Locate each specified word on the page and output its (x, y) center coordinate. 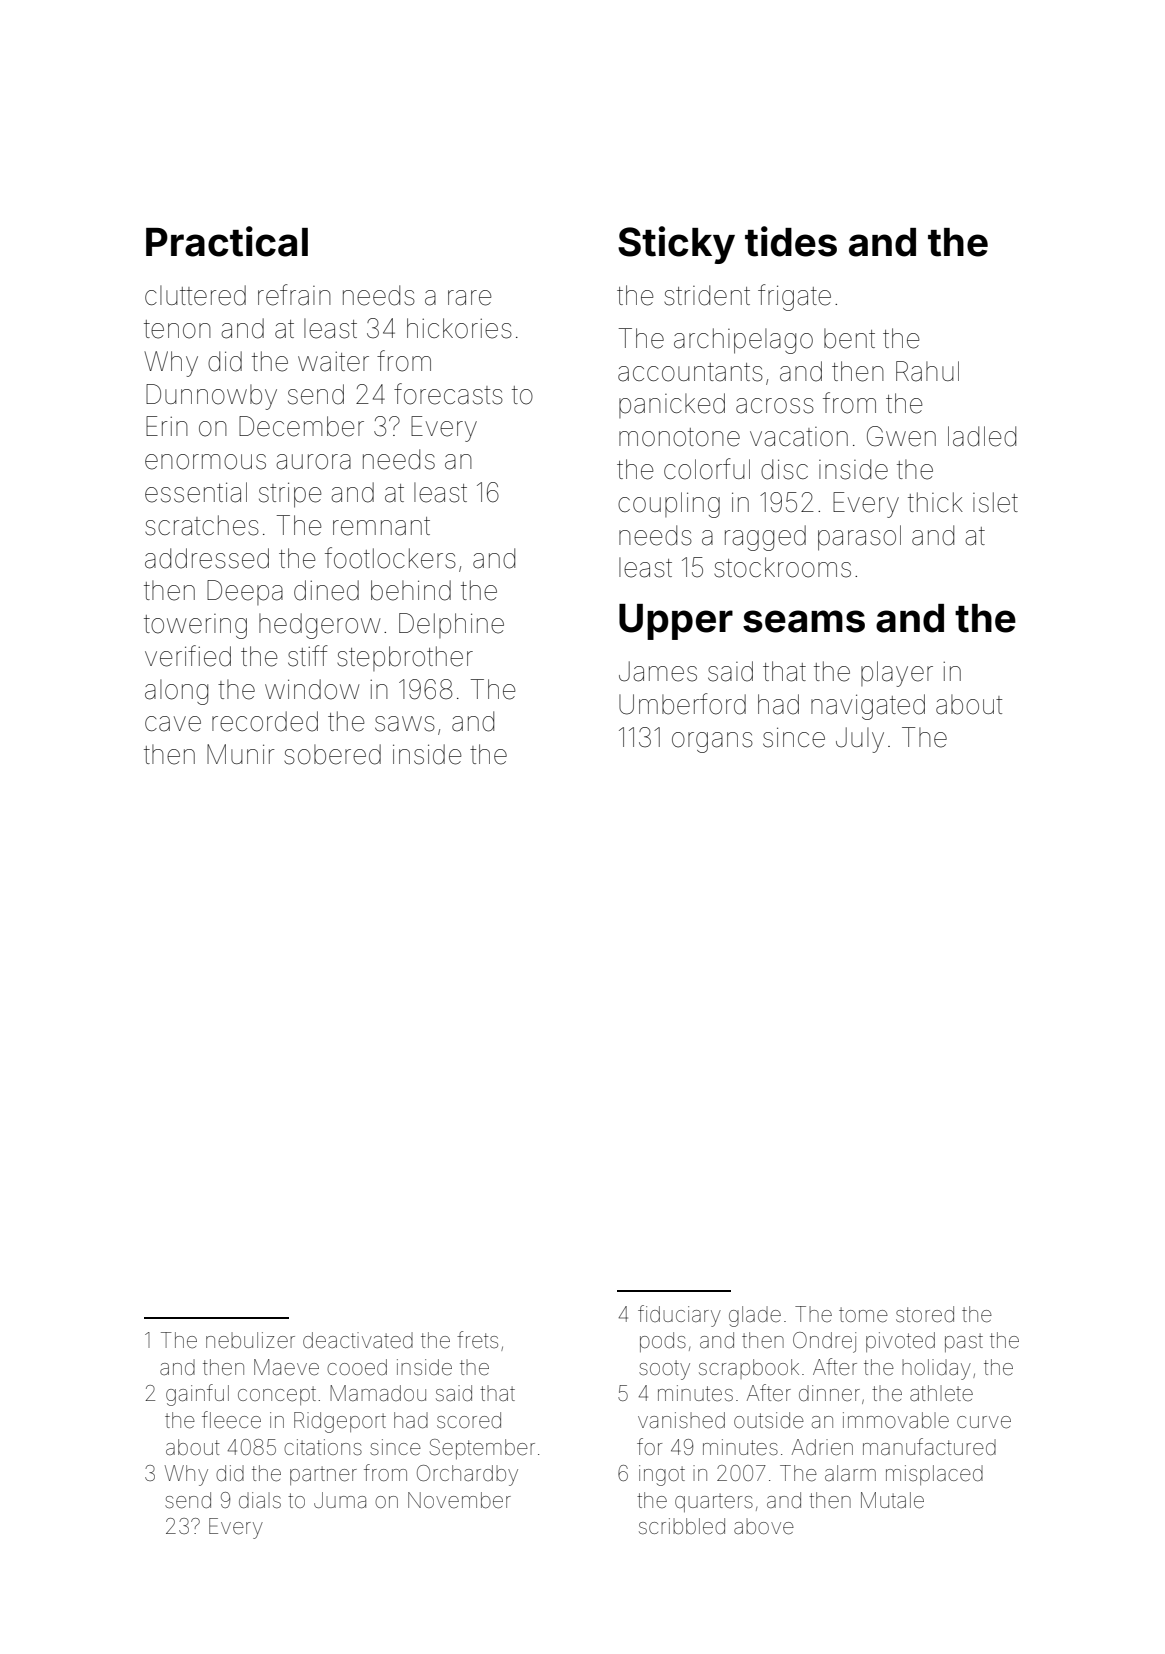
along (176, 692)
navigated (868, 707)
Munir (241, 754)
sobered (332, 754)
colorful (707, 469)
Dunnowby (211, 397)
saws (405, 724)
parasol (859, 538)
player (897, 674)
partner (323, 1475)
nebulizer (250, 1340)
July (860, 740)
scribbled (682, 1526)
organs (712, 742)
